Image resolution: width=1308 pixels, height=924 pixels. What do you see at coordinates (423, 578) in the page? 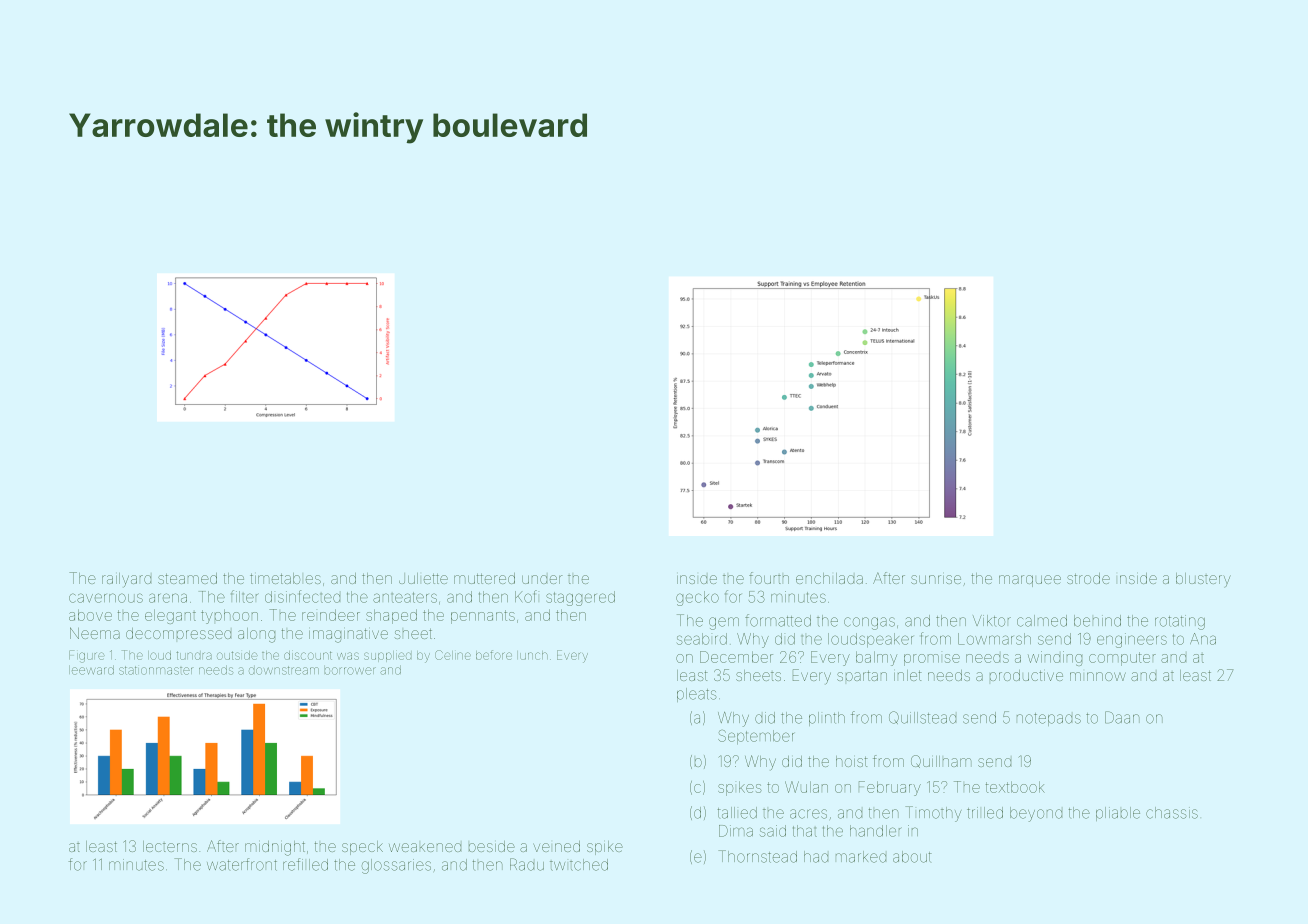
I see `Juliette` at bounding box center [423, 578].
